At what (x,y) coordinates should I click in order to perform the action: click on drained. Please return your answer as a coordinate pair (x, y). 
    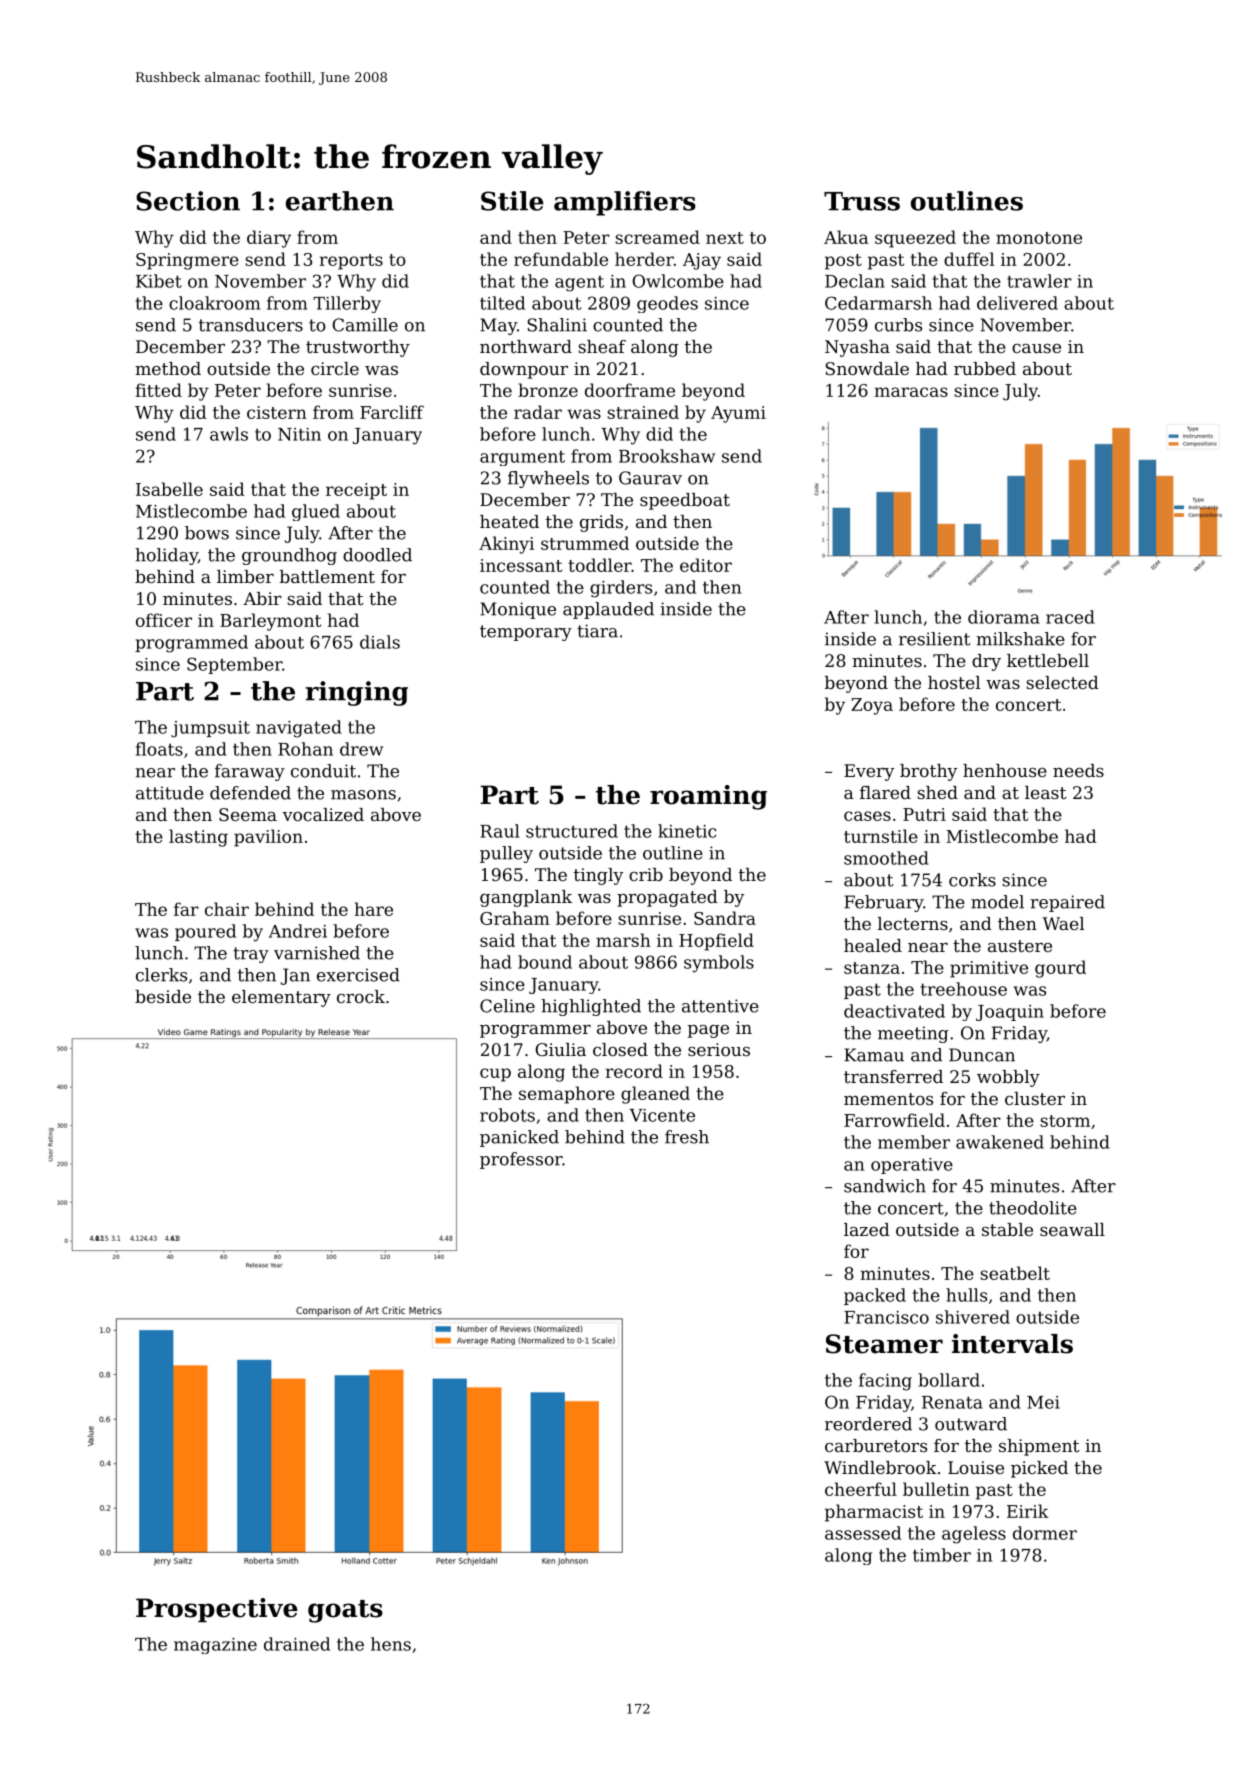
    Looking at the image, I should click on (297, 1644).
